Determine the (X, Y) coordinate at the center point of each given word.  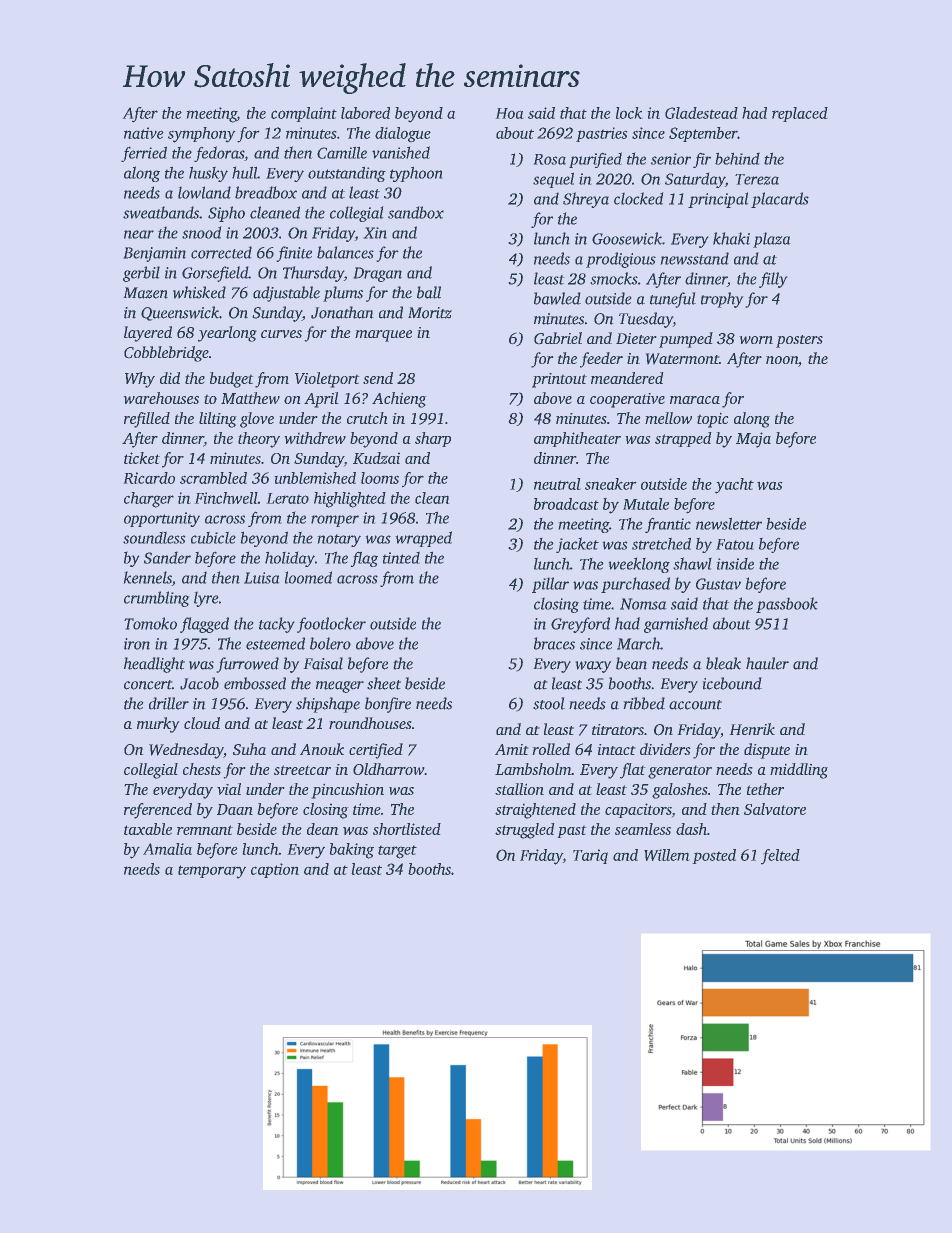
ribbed (644, 703)
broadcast (566, 504)
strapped (683, 439)
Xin (375, 233)
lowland (204, 192)
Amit (511, 749)
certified (376, 751)
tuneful (673, 300)
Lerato (288, 498)
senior (671, 159)
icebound (732, 683)
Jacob (199, 683)
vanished (401, 152)
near (139, 234)
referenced (158, 811)
